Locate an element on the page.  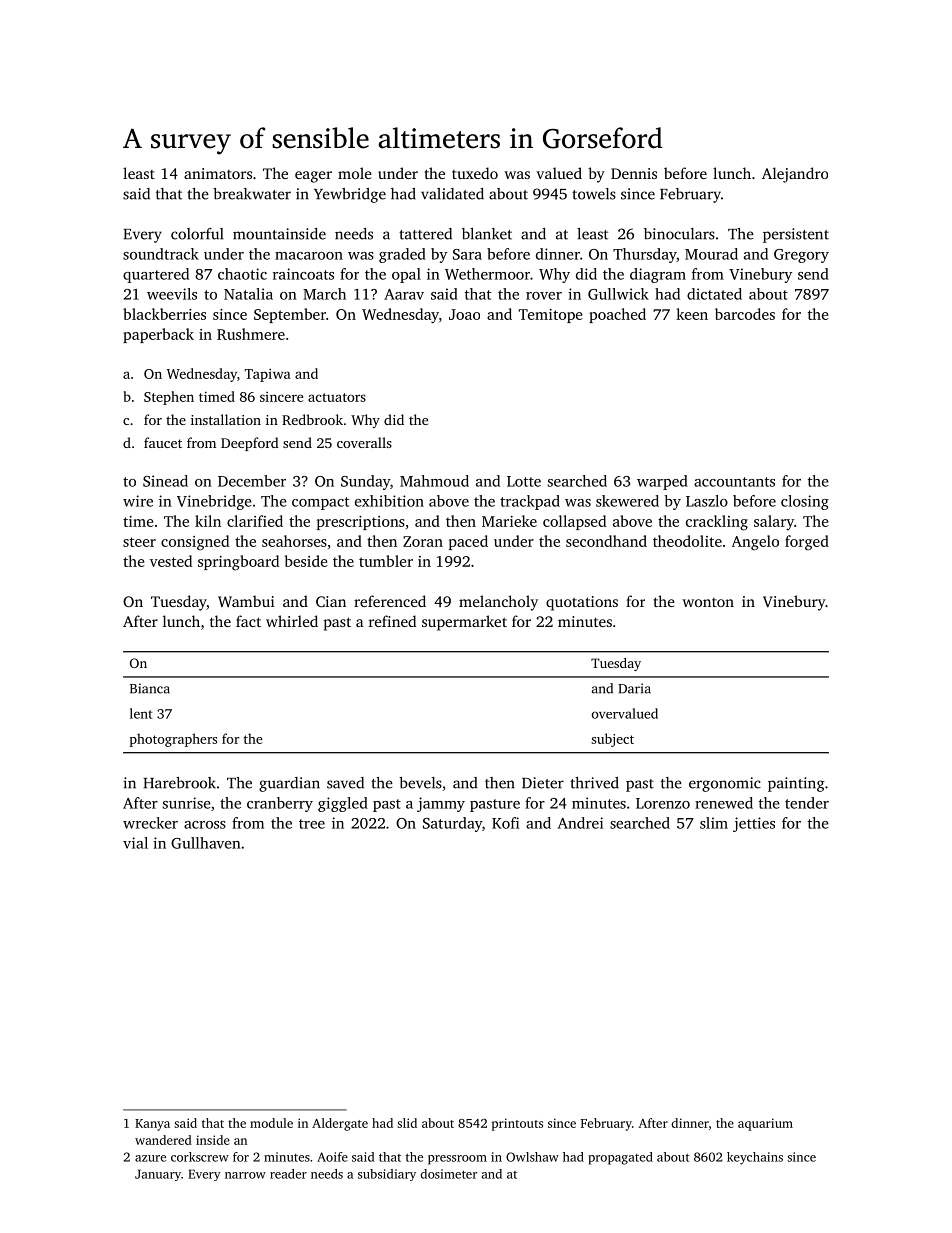
quartered is located at coordinates (156, 275).
